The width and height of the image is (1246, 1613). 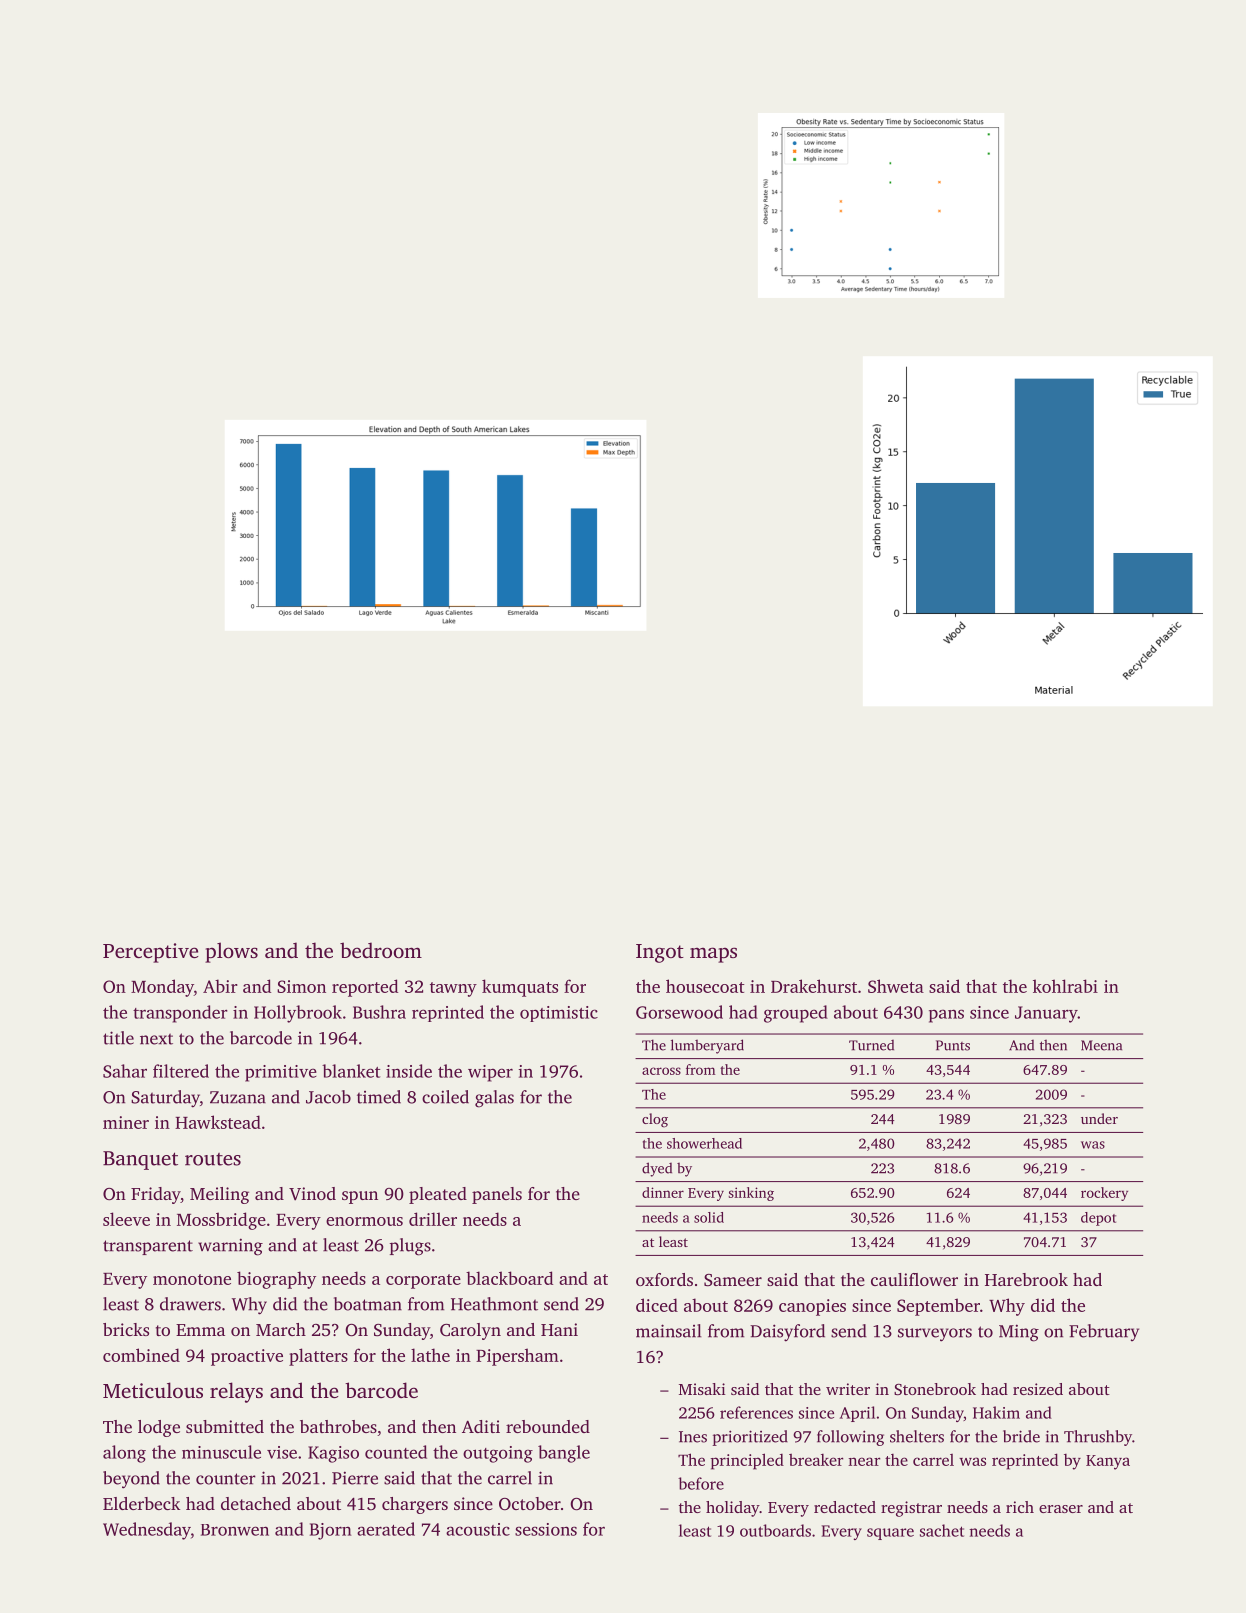 What do you see at coordinates (231, 952) in the image?
I see `plows` at bounding box center [231, 952].
